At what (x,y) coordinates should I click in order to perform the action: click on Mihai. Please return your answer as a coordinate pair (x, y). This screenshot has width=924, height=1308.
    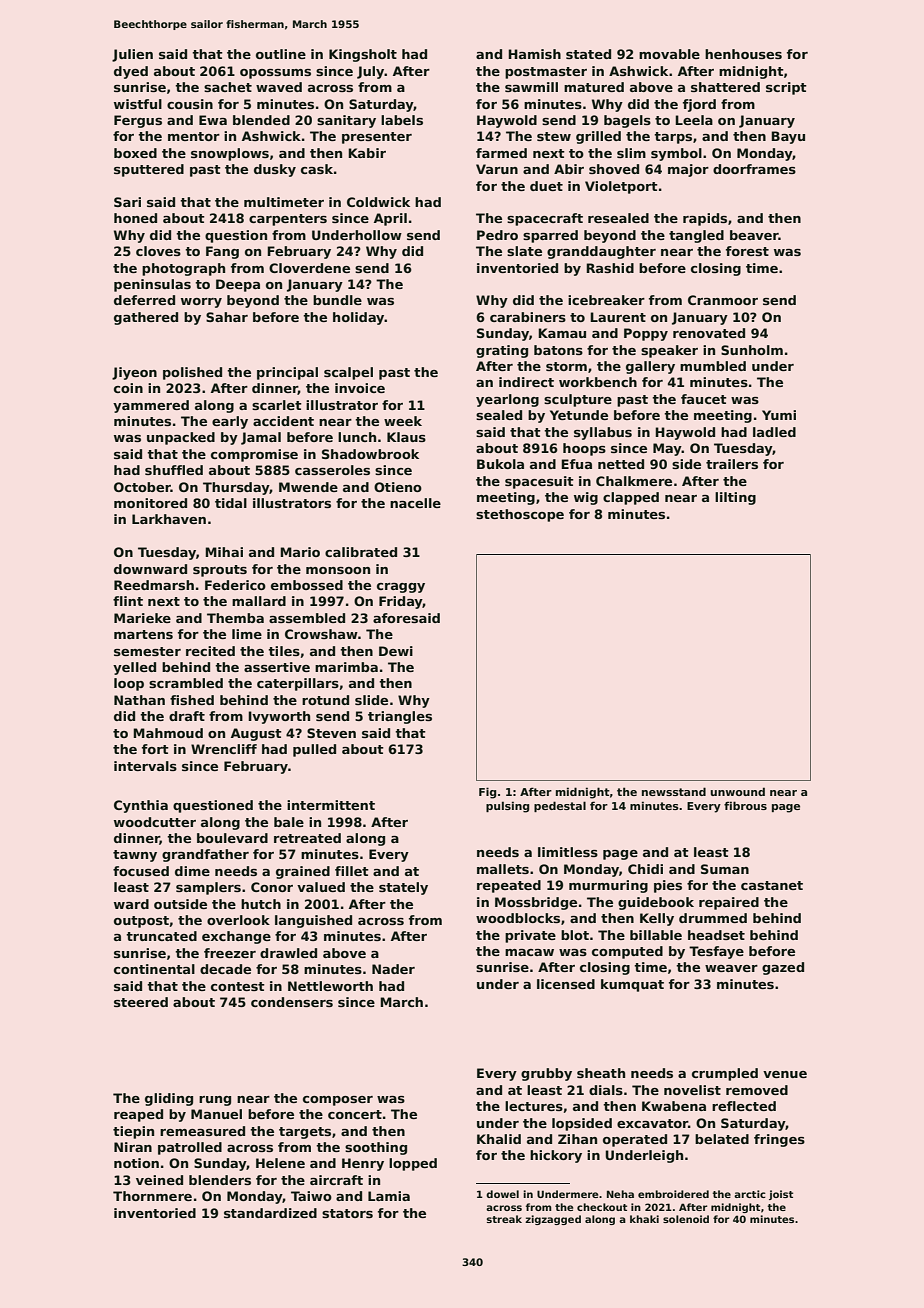
    Looking at the image, I should click on (224, 552).
